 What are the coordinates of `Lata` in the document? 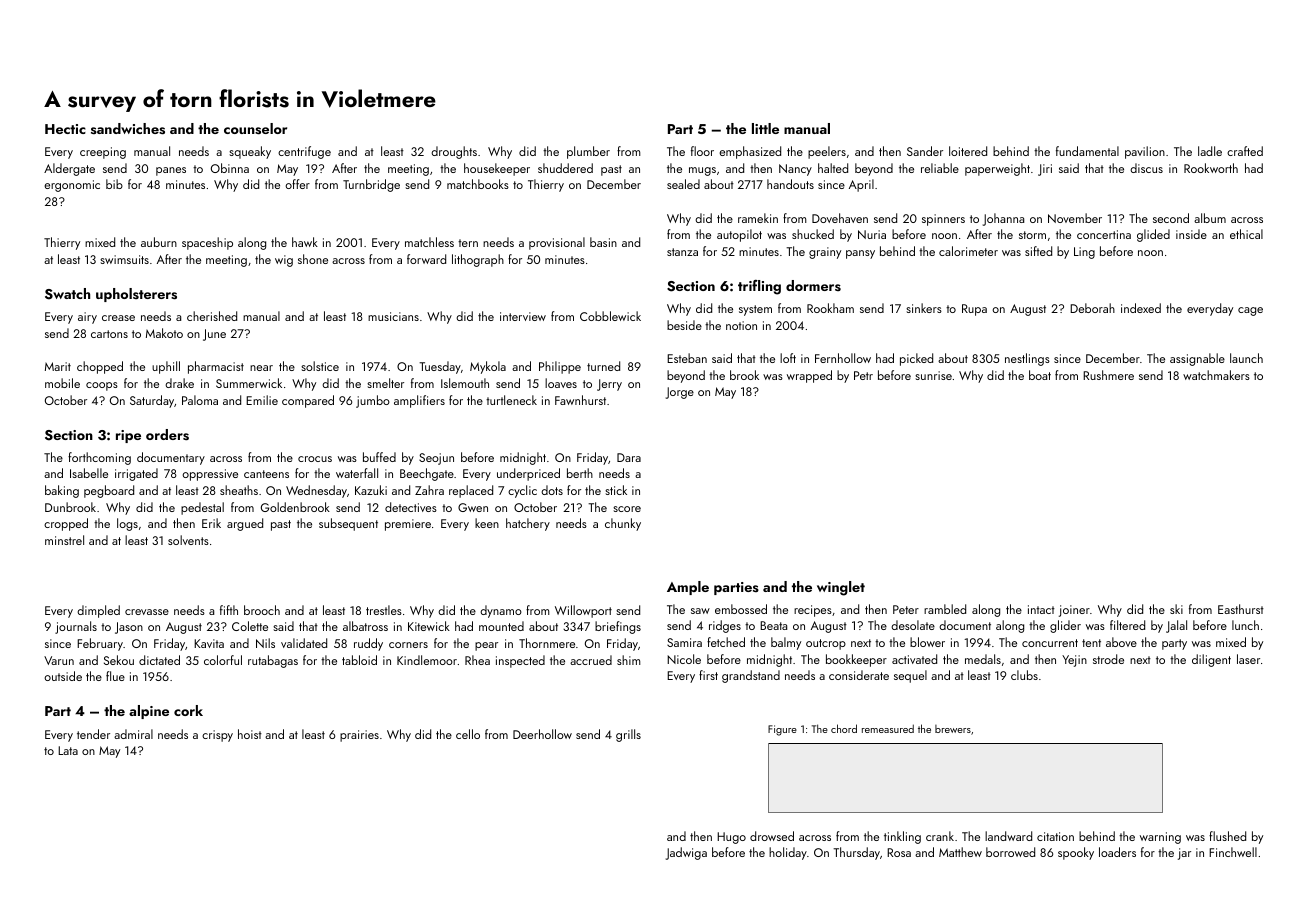 It's located at (68, 750).
